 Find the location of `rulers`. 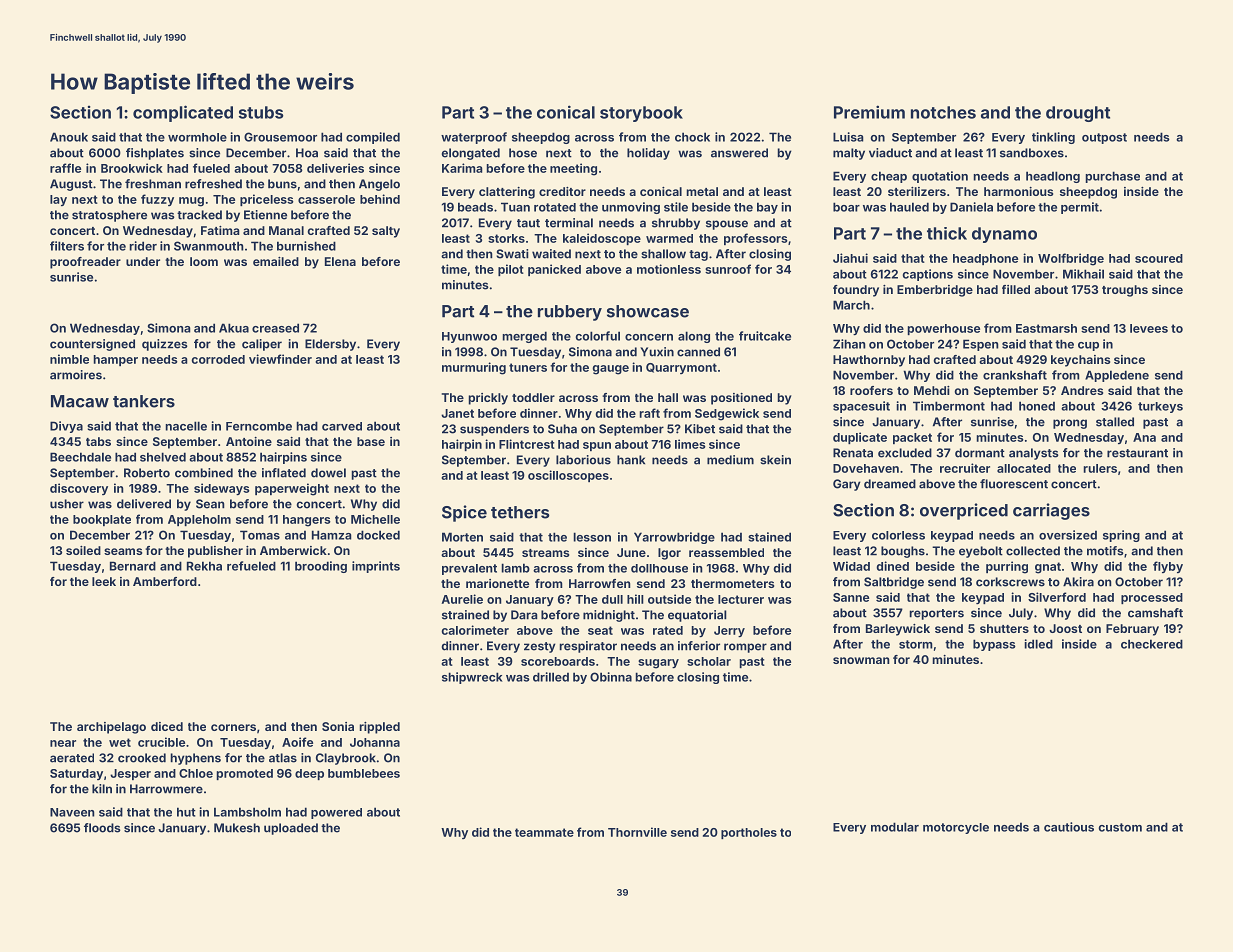

rulers is located at coordinates (1100, 468).
